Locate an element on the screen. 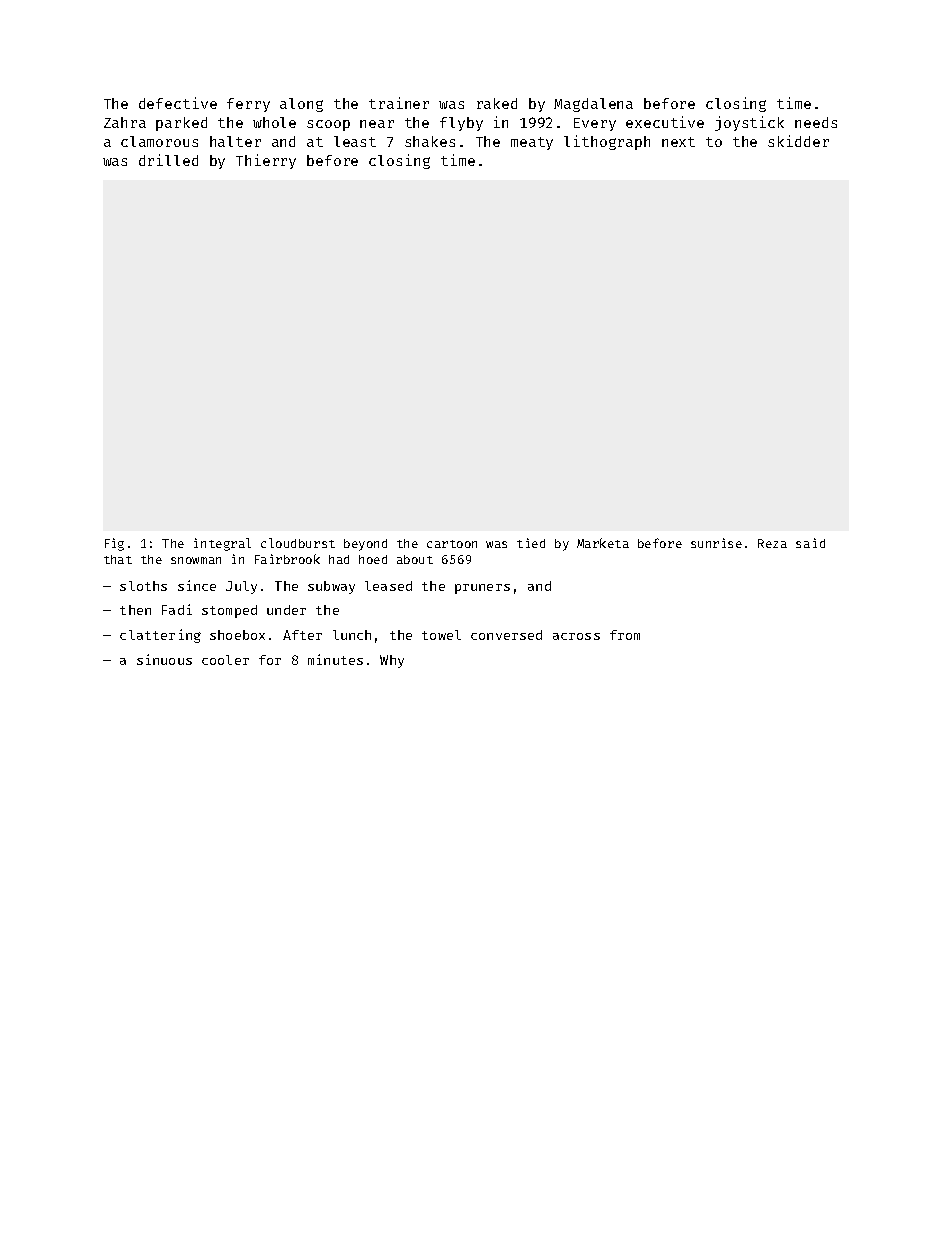 The image size is (952, 1233). Fig is located at coordinates (114, 544).
